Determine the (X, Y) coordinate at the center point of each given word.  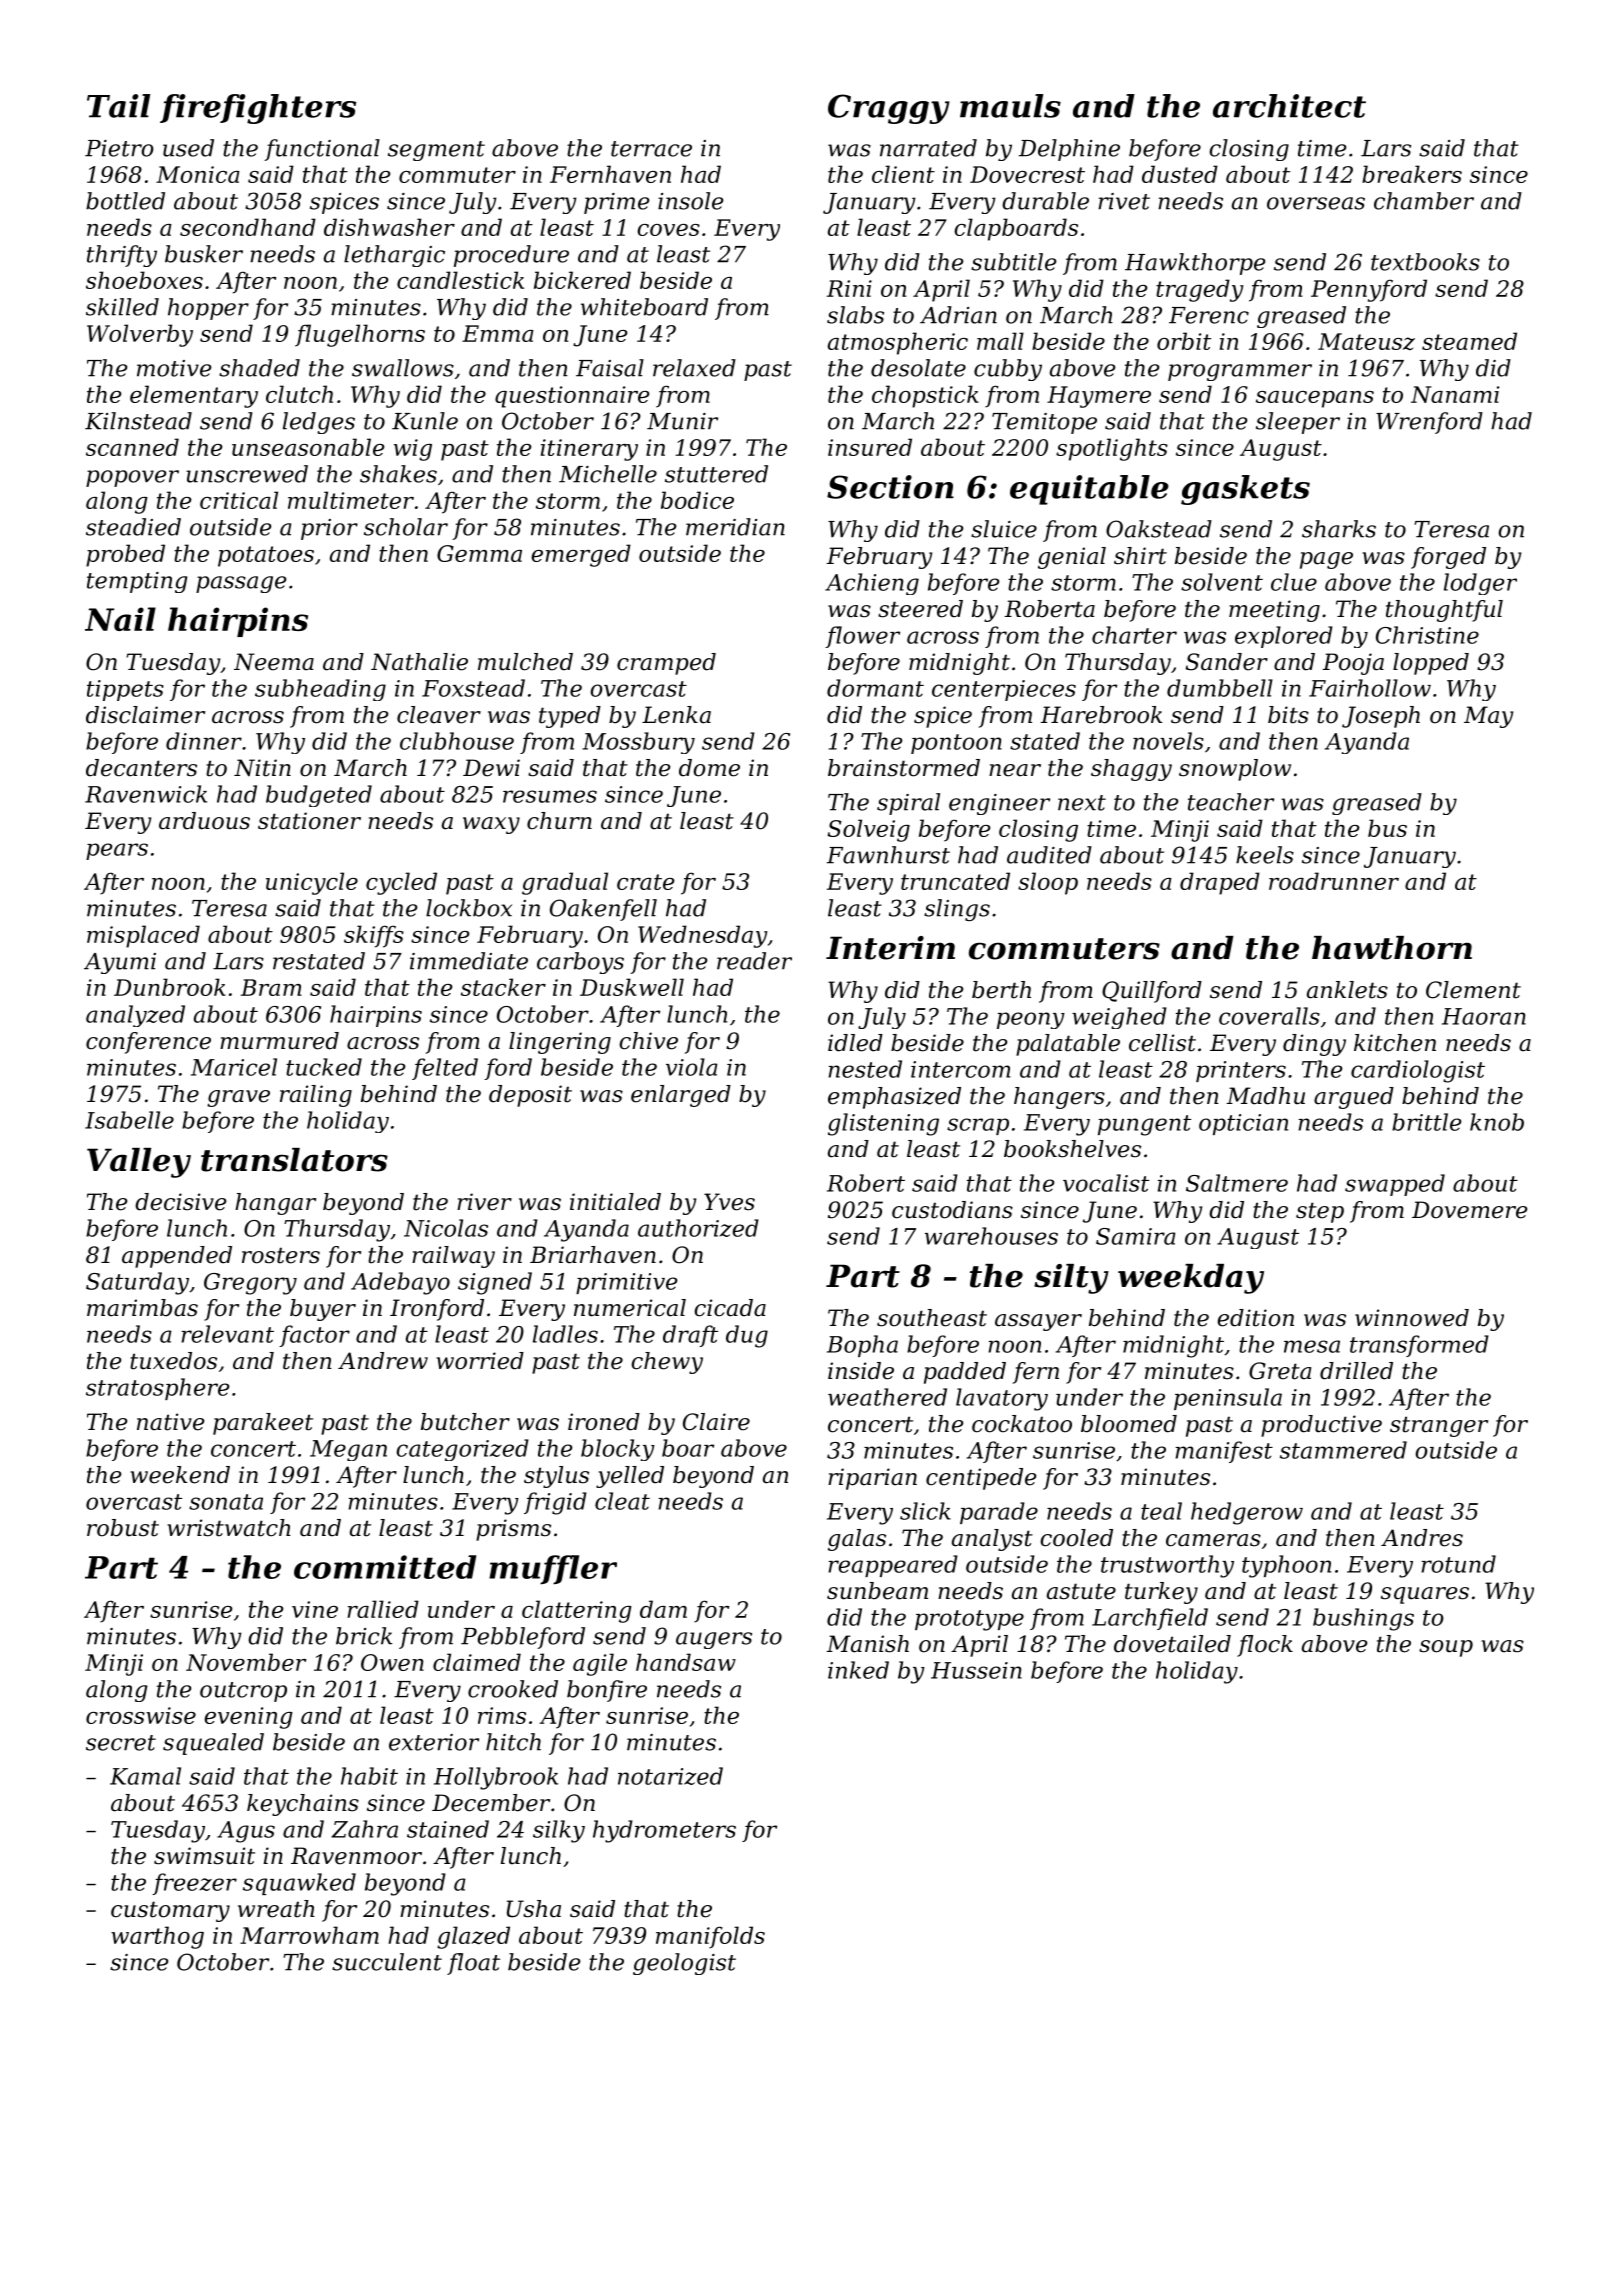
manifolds (710, 1937)
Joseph (1381, 717)
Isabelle (129, 1120)
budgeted (319, 796)
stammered (1343, 1450)
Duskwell (632, 987)
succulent (387, 1962)
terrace (651, 149)
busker (204, 254)
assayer (1038, 1322)
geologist (684, 1964)
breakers (1412, 174)
